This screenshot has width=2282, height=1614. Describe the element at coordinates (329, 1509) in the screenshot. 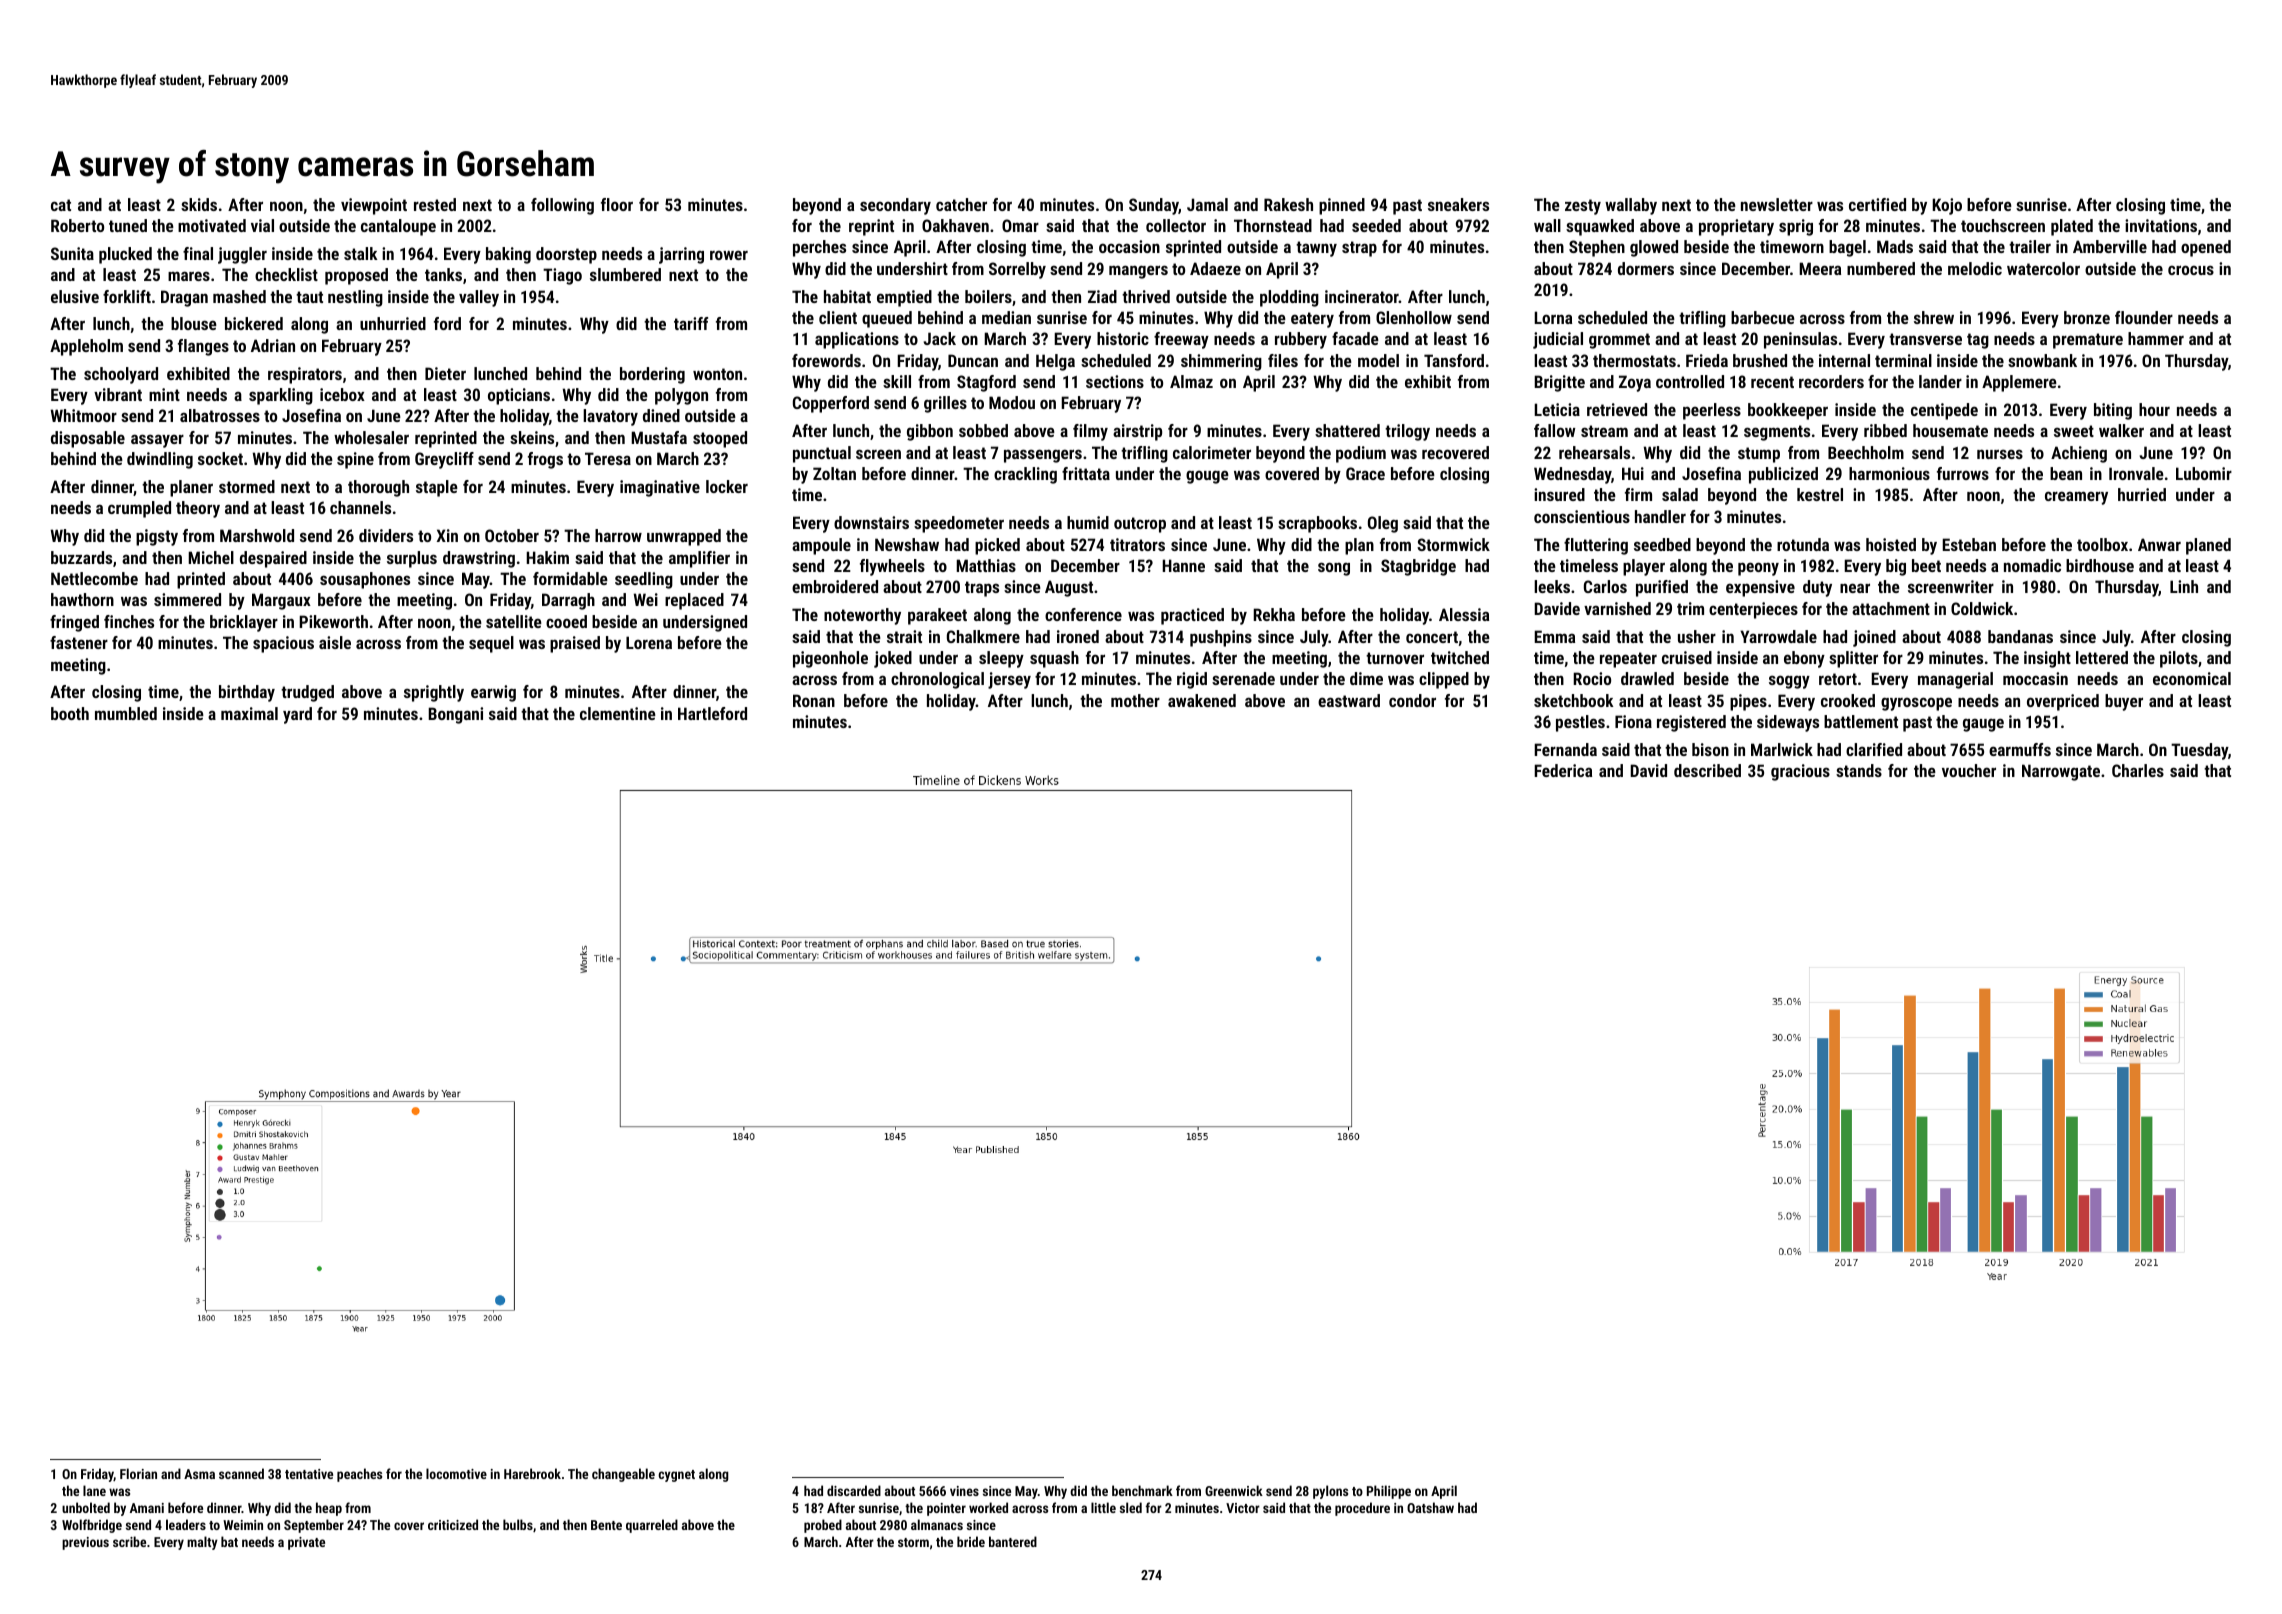

I see `heap` at that location.
